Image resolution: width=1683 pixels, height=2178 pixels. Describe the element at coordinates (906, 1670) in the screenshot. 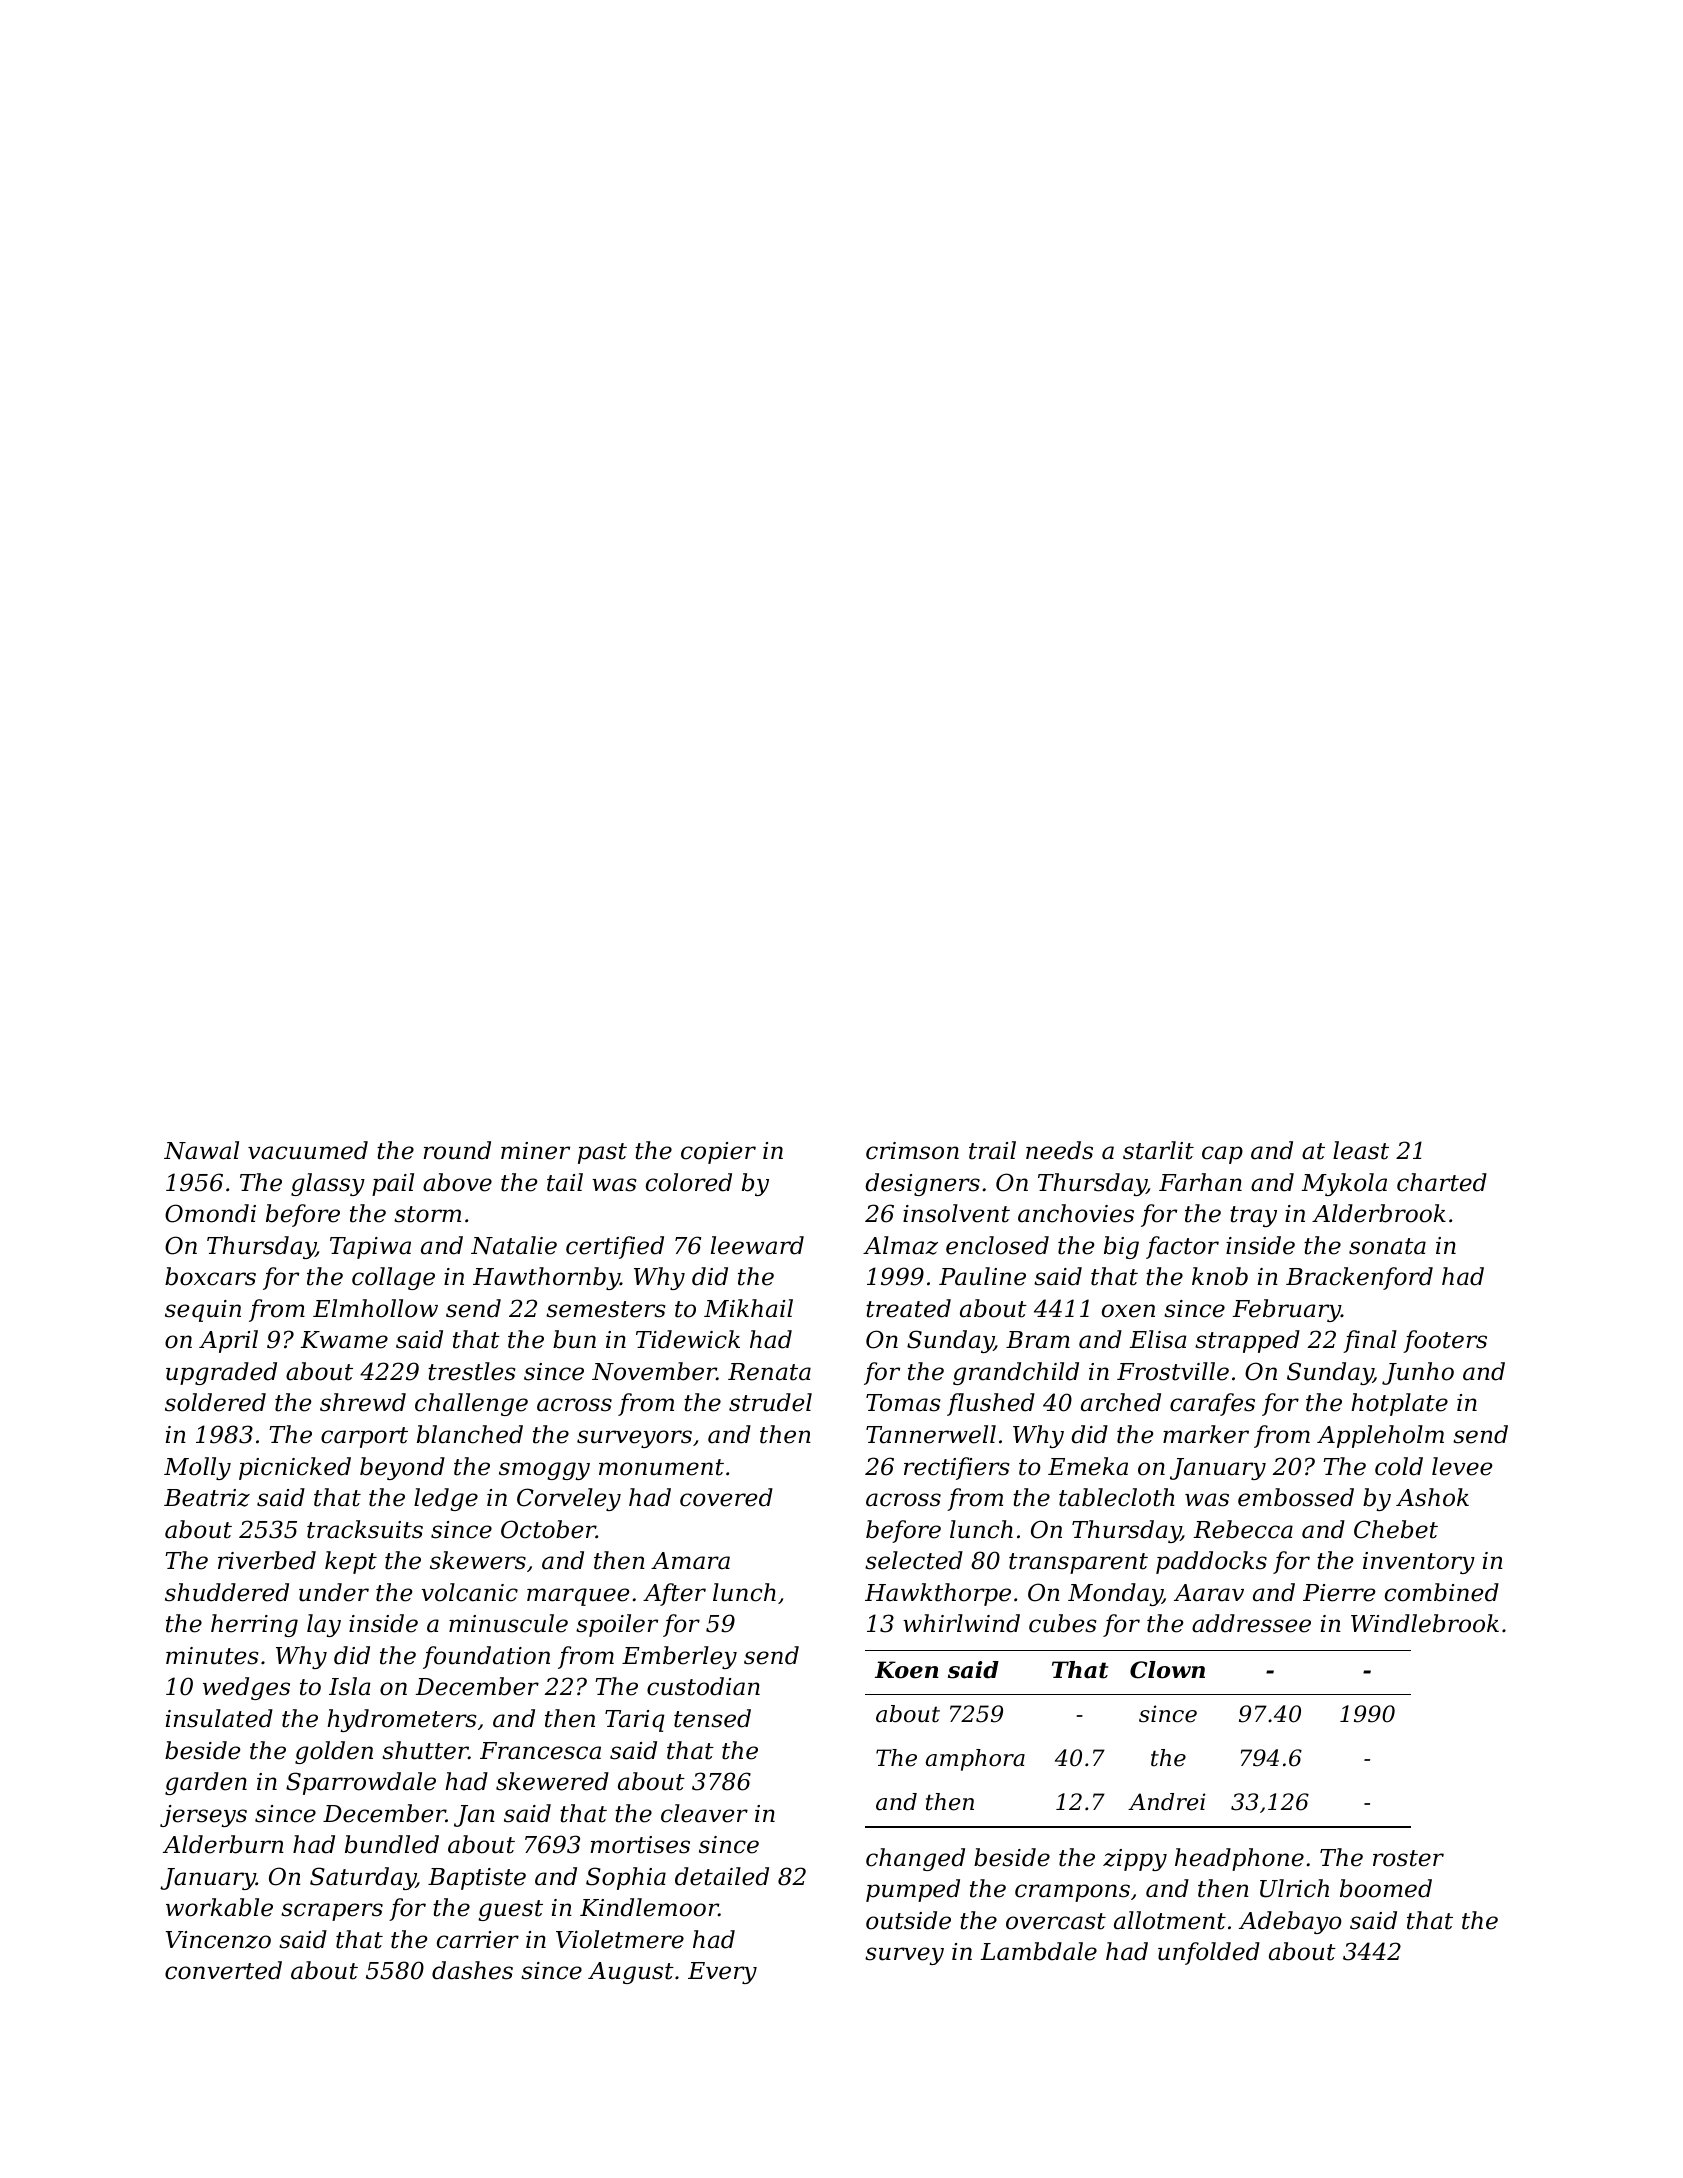

I see `Koen` at that location.
